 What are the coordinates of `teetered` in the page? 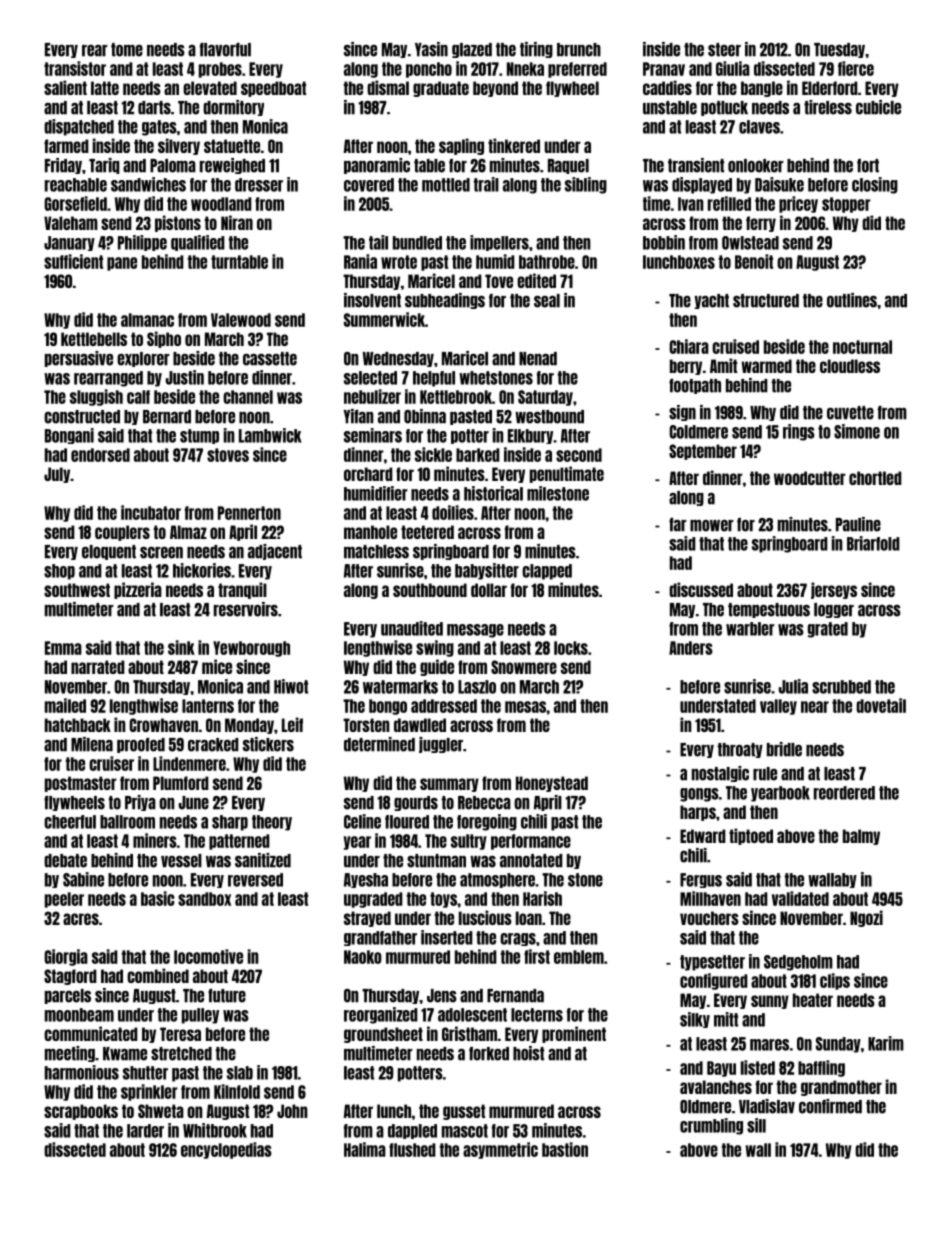 It's located at (427, 532).
